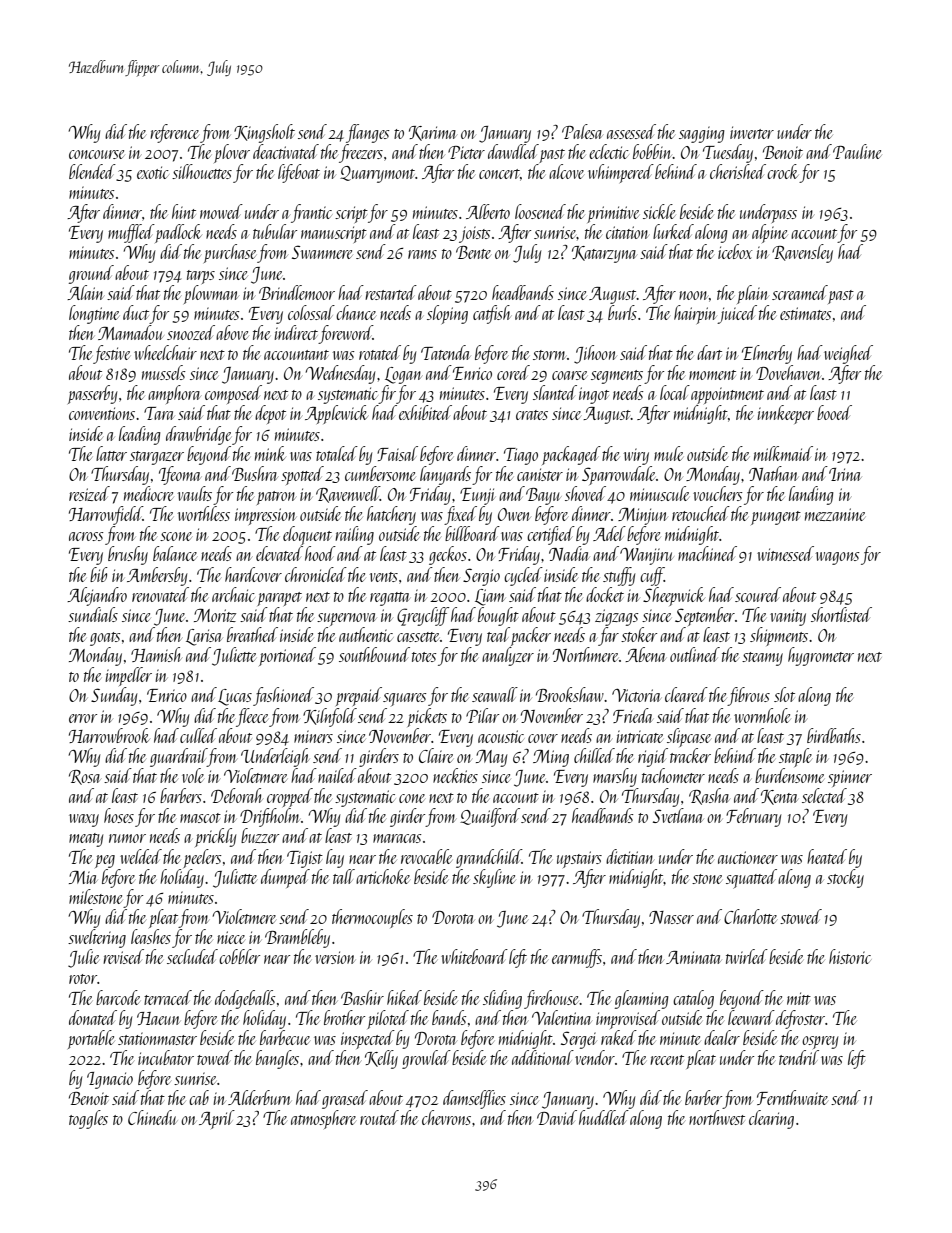 This screenshot has width=952, height=1233. Describe the element at coordinates (233, 594) in the screenshot. I see `archaic` at that location.
